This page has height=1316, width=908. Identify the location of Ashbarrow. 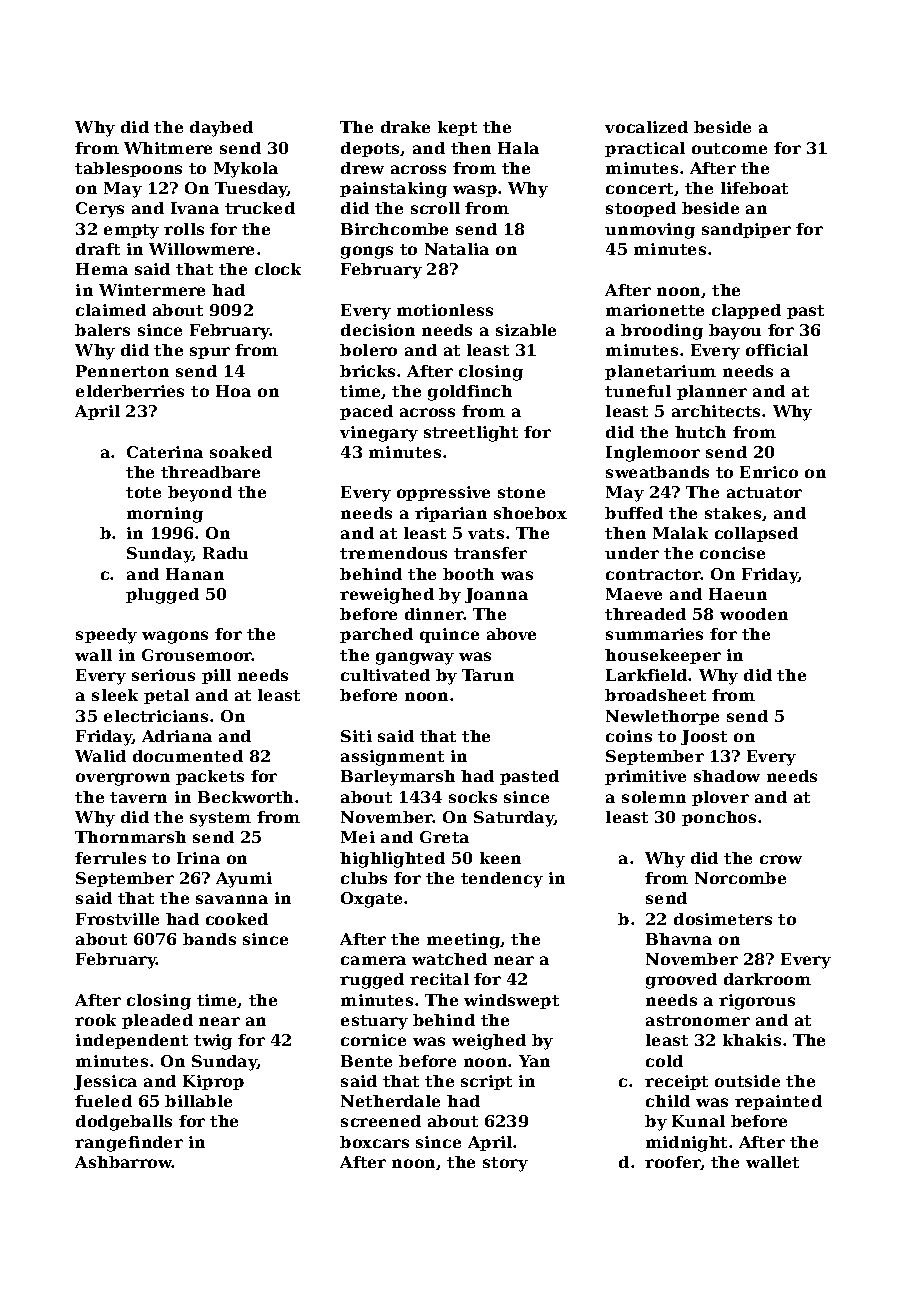
(123, 1162).
